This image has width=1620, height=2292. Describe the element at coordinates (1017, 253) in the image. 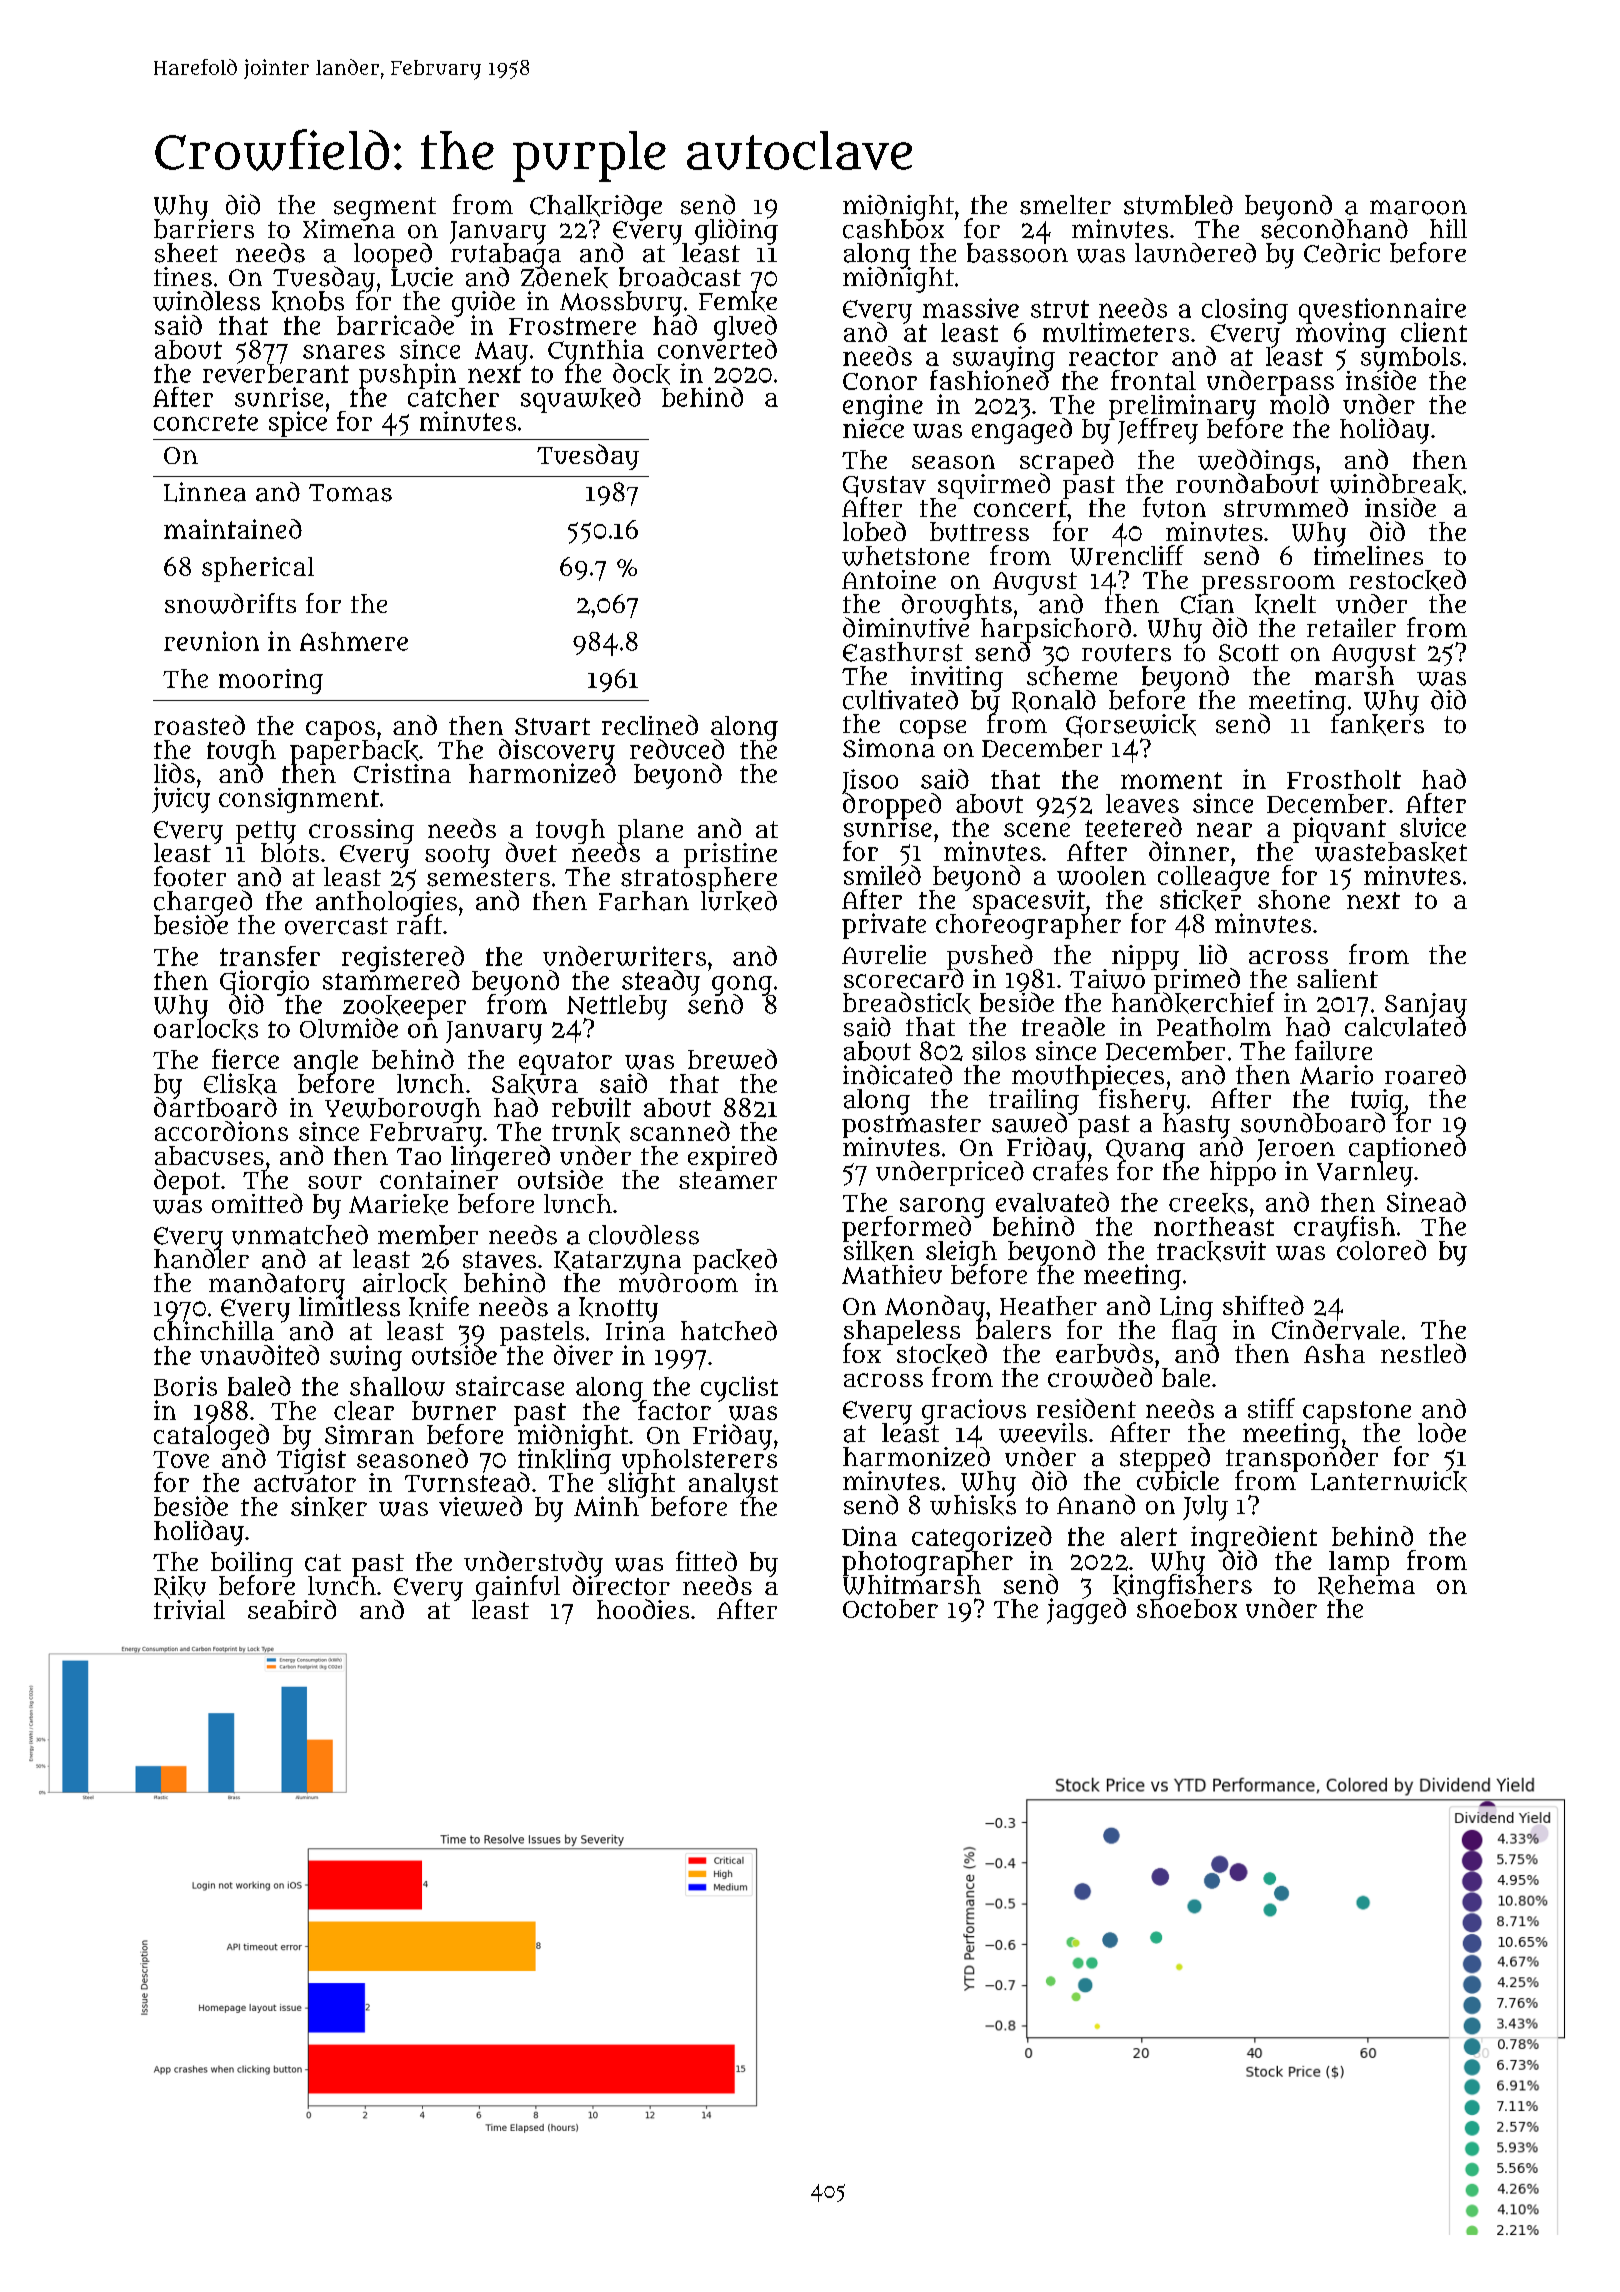

I see `bassoon` at that location.
